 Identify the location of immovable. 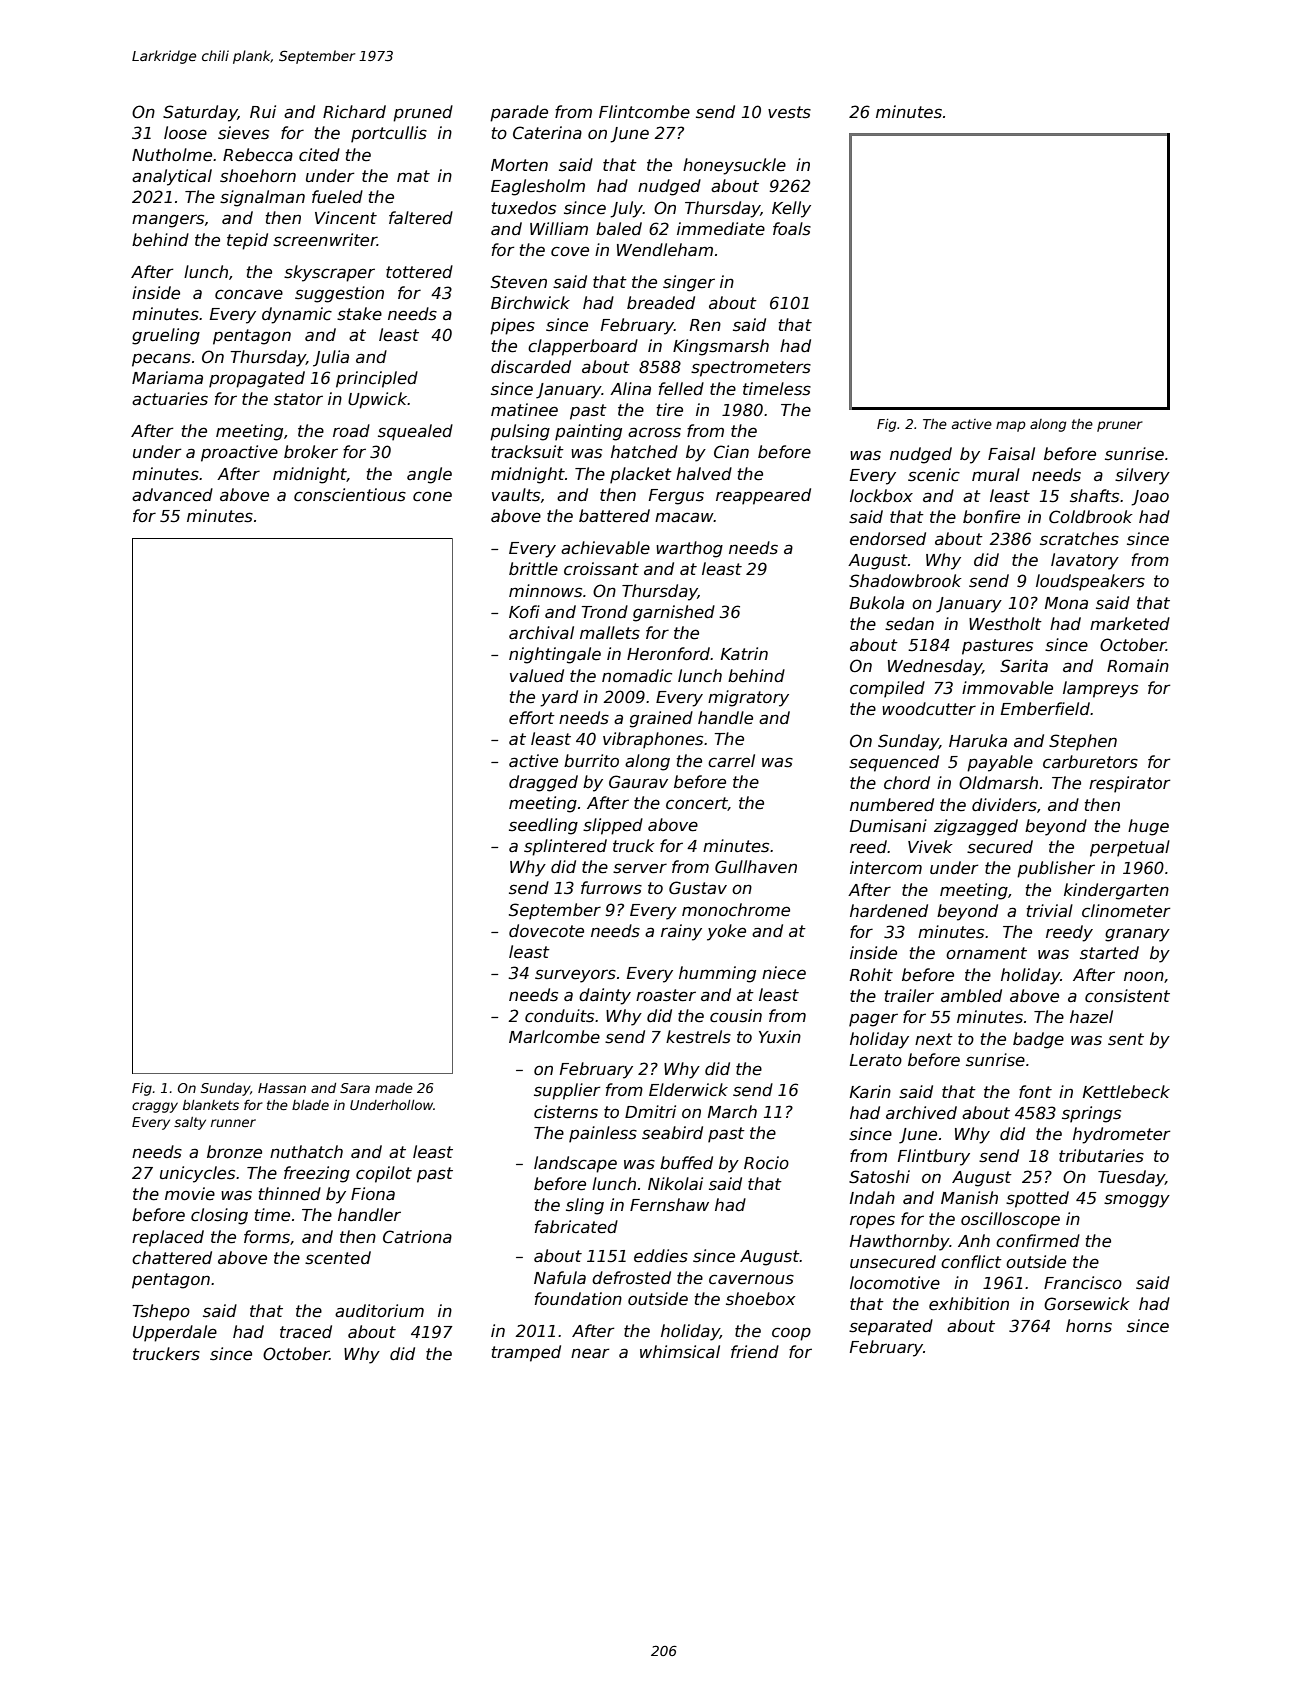
(1007, 688).
